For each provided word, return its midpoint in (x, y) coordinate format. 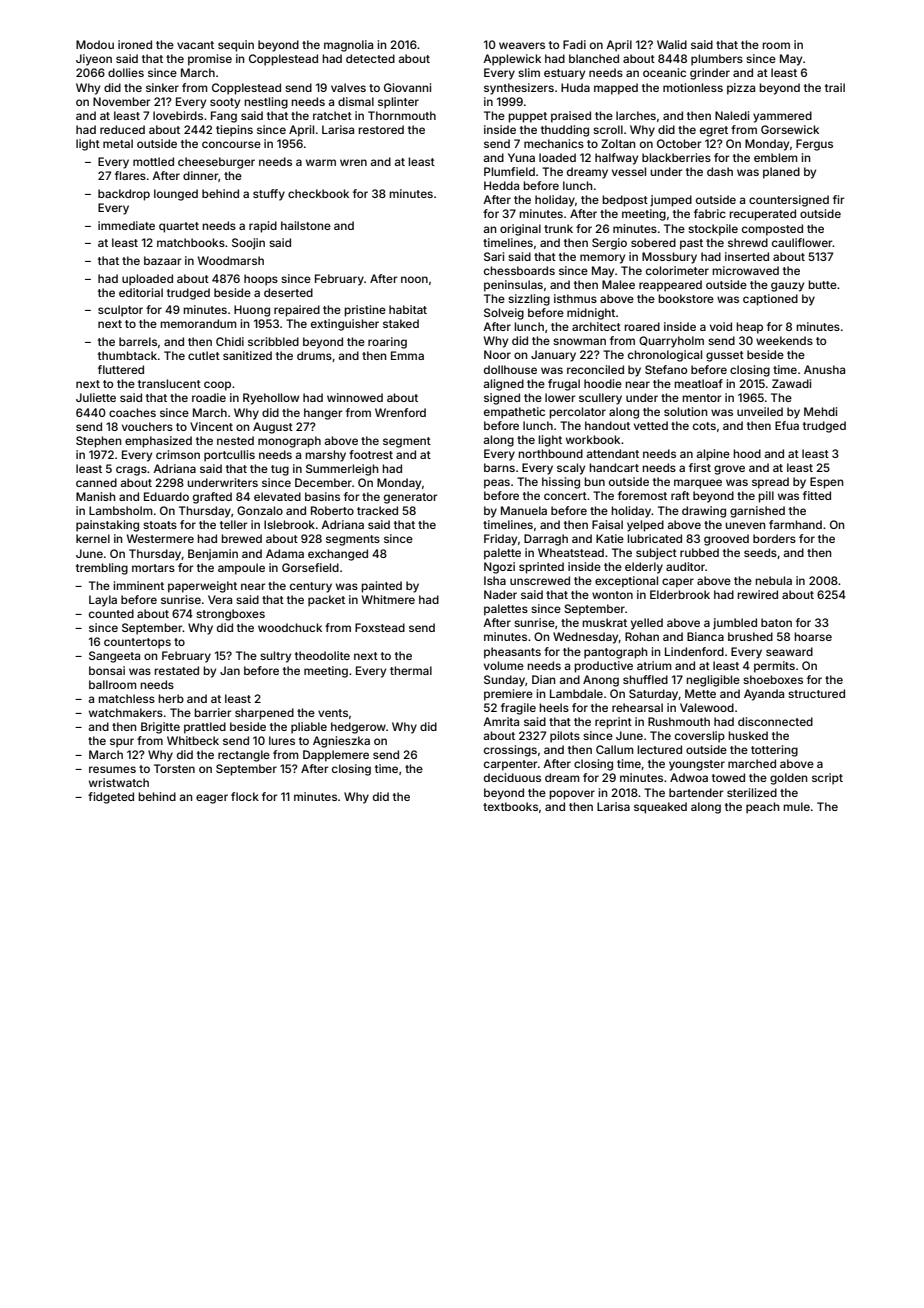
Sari (494, 256)
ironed (135, 44)
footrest (371, 454)
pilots (565, 737)
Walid (672, 44)
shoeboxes (773, 679)
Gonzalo (260, 510)
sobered (653, 242)
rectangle (244, 756)
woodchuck (290, 627)
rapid (263, 227)
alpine (713, 455)
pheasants (512, 653)
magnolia (348, 46)
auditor (685, 566)
